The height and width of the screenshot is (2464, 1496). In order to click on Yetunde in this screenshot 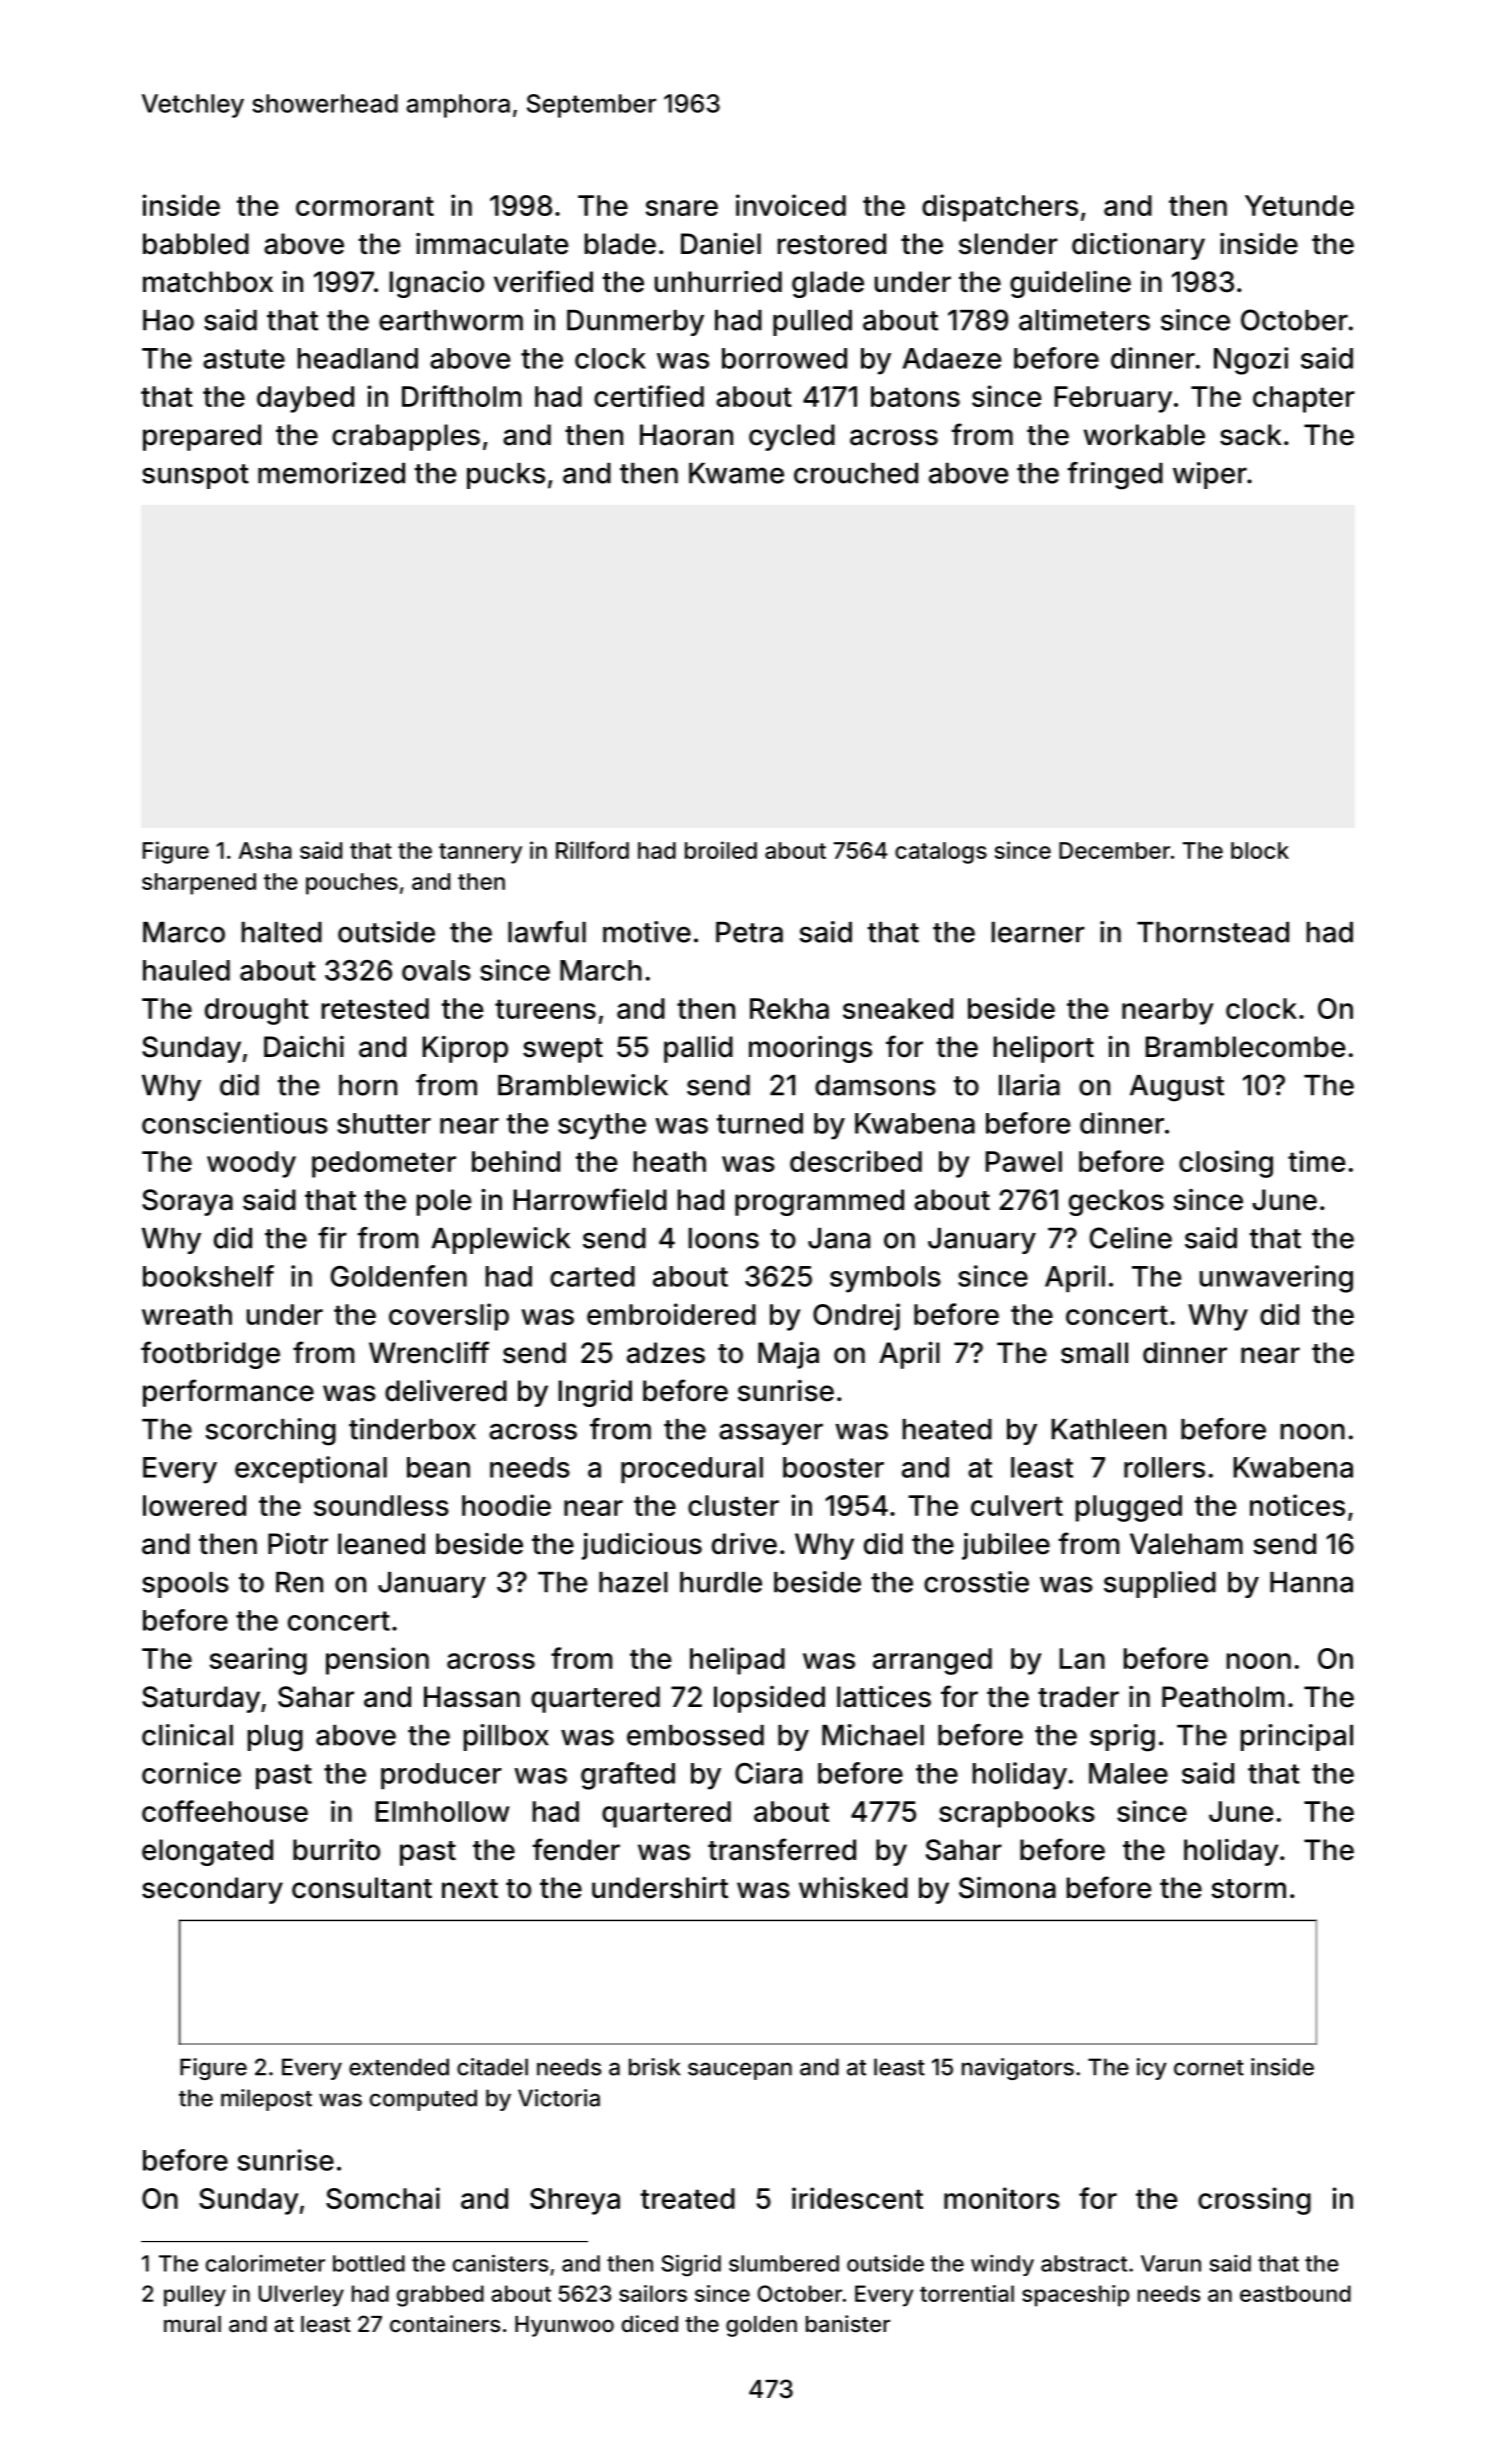, I will do `click(1299, 205)`.
